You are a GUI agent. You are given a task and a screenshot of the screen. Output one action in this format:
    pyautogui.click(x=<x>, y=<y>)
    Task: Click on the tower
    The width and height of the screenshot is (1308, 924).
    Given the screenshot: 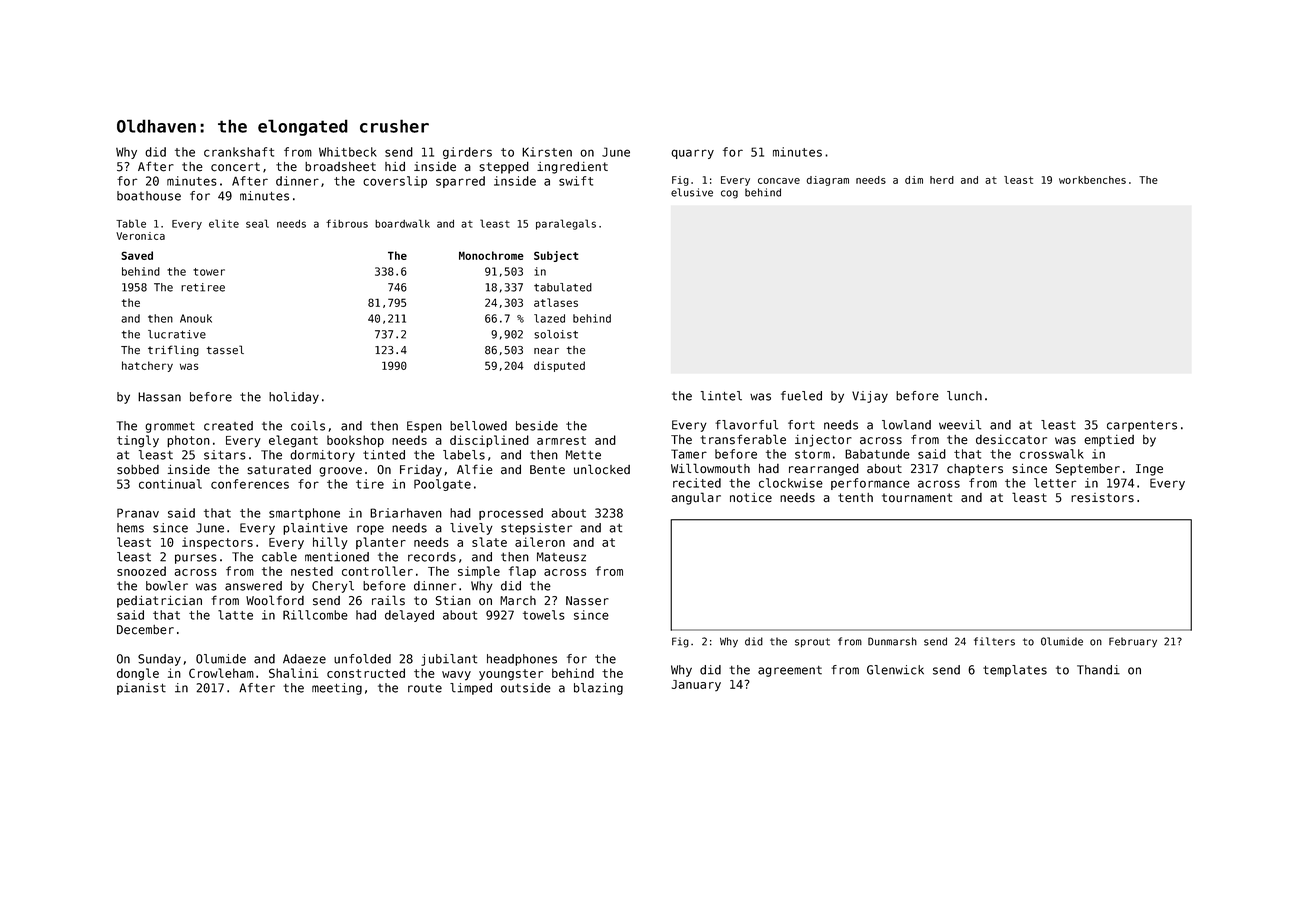 What is the action you would take?
    pyautogui.click(x=209, y=272)
